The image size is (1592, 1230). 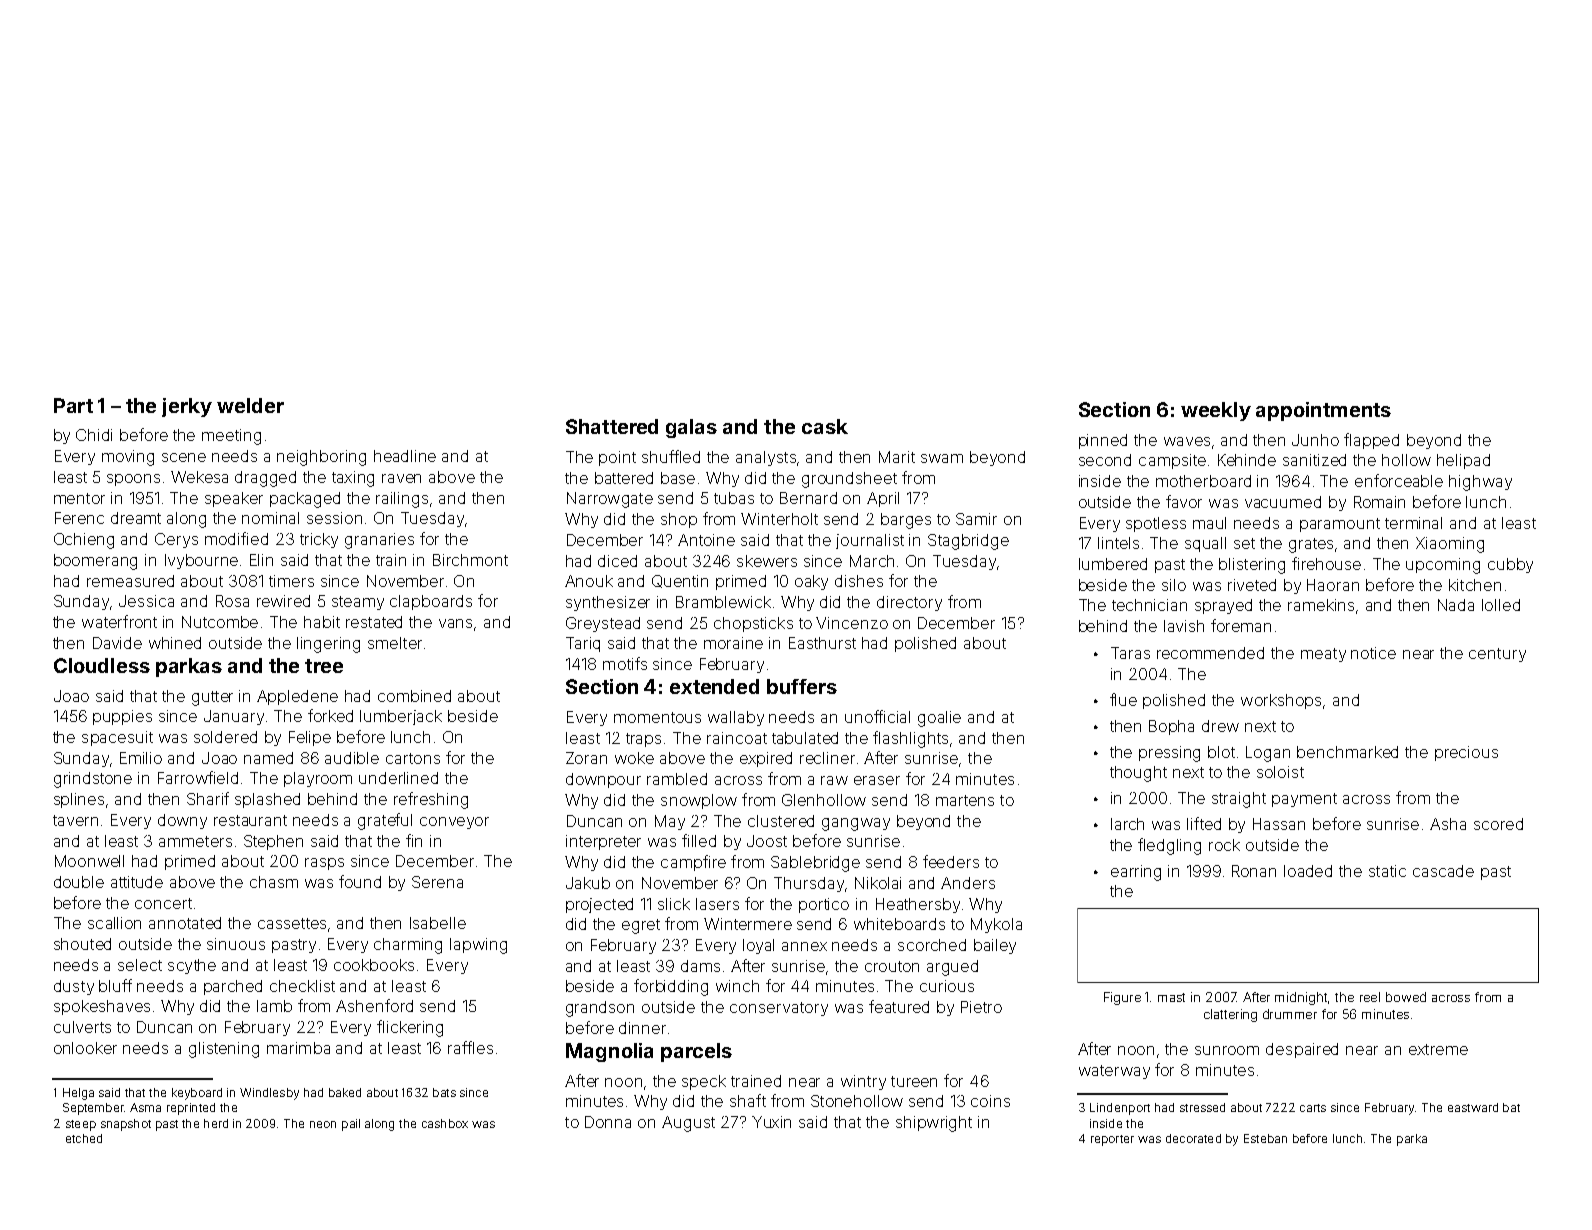 What do you see at coordinates (914, 1081) in the document?
I see `tureen` at bounding box center [914, 1081].
